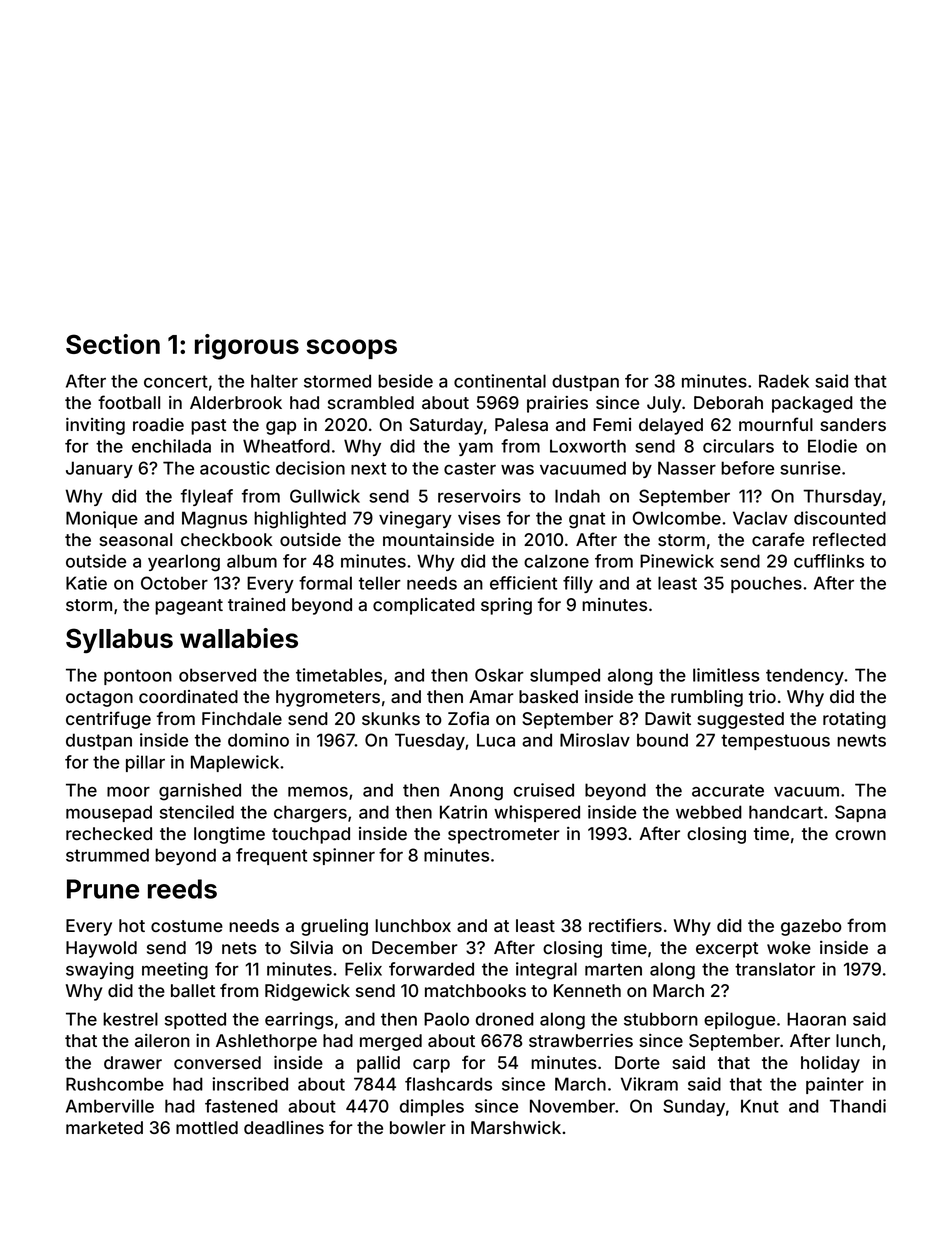 The width and height of the document is (952, 1233). Describe the element at coordinates (687, 468) in the document. I see `Nasser` at that location.
